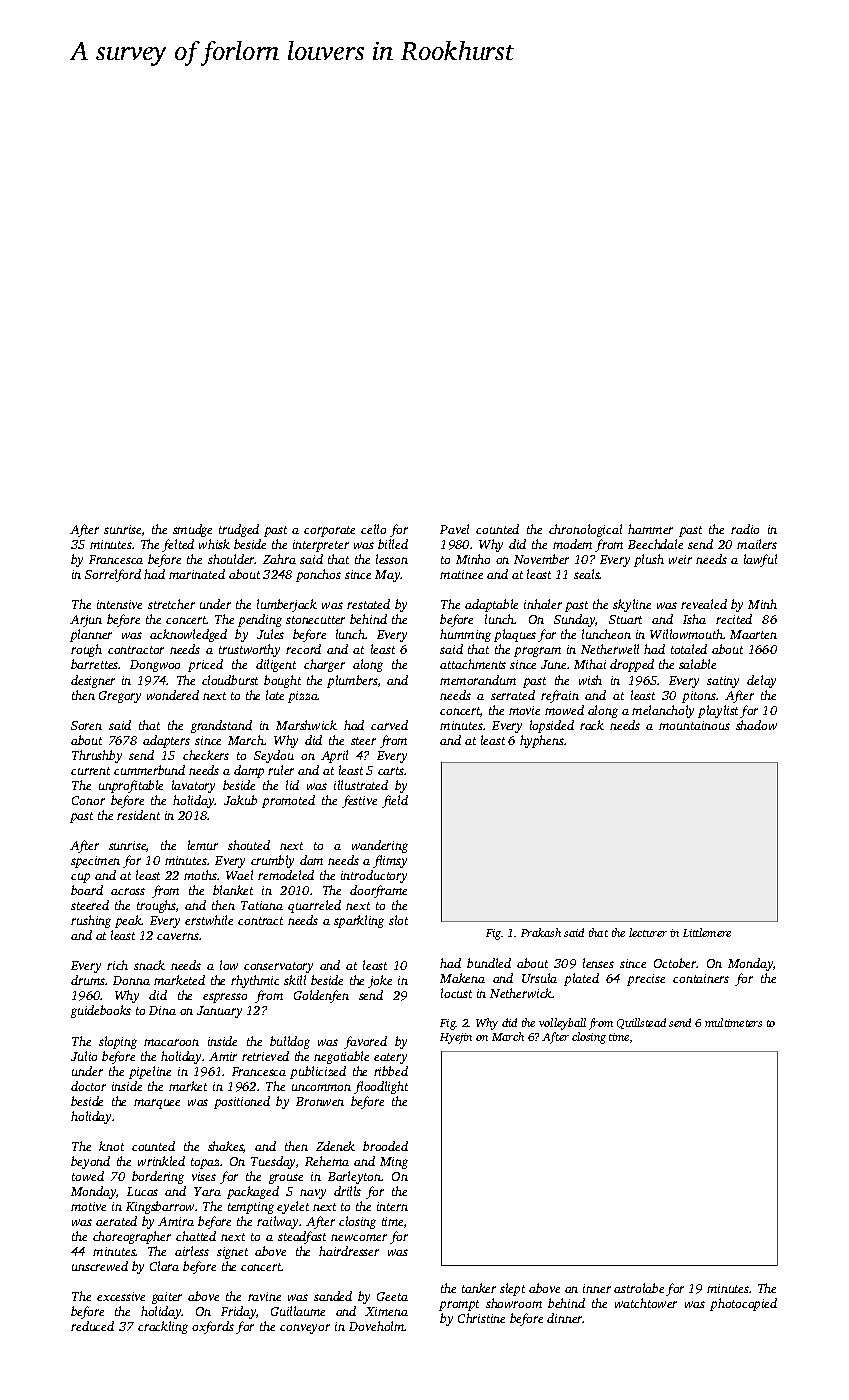 The width and height of the screenshot is (849, 1400). I want to click on smudge, so click(192, 530).
